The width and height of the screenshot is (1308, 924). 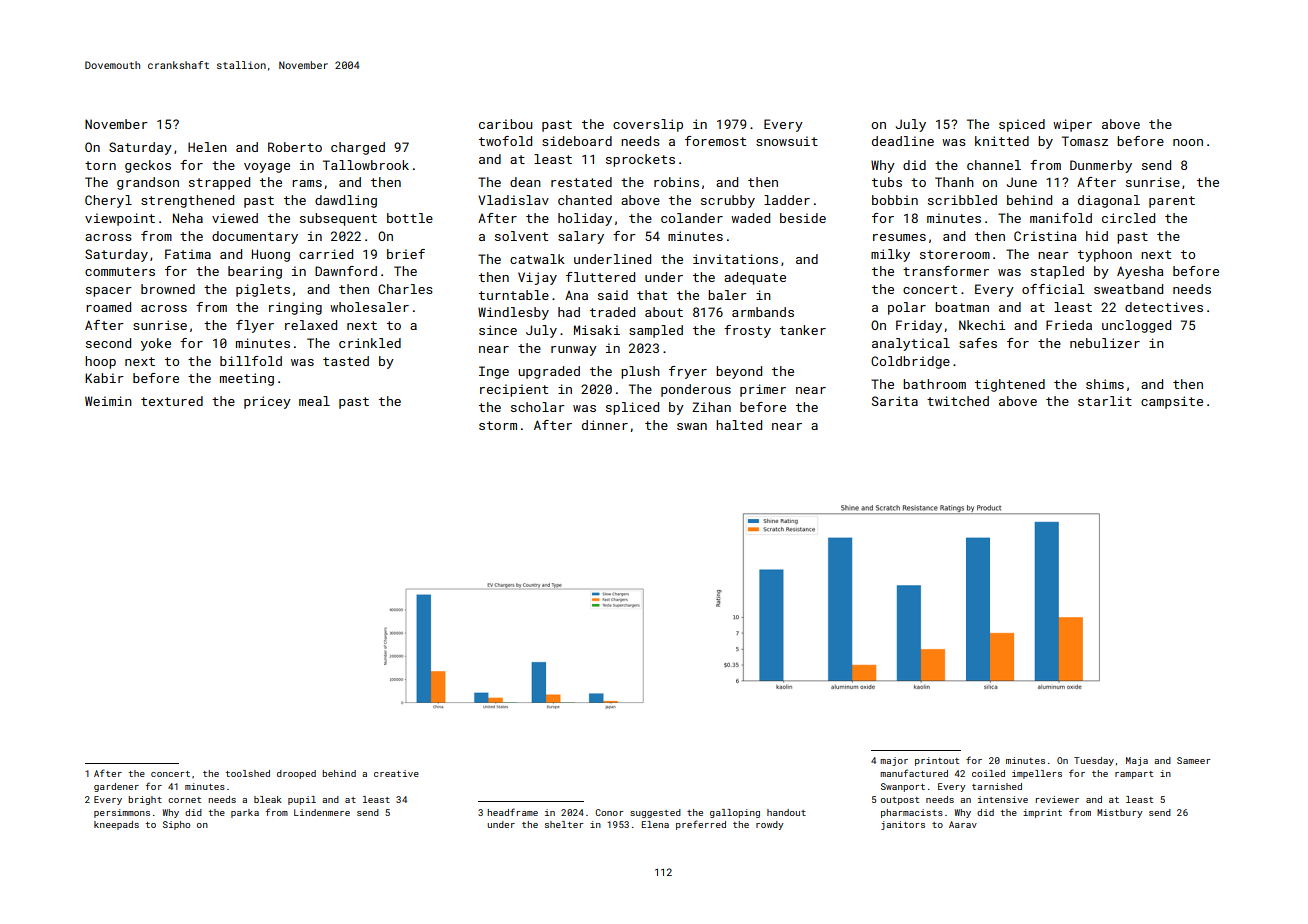 What do you see at coordinates (108, 401) in the screenshot?
I see `Weimin` at bounding box center [108, 401].
